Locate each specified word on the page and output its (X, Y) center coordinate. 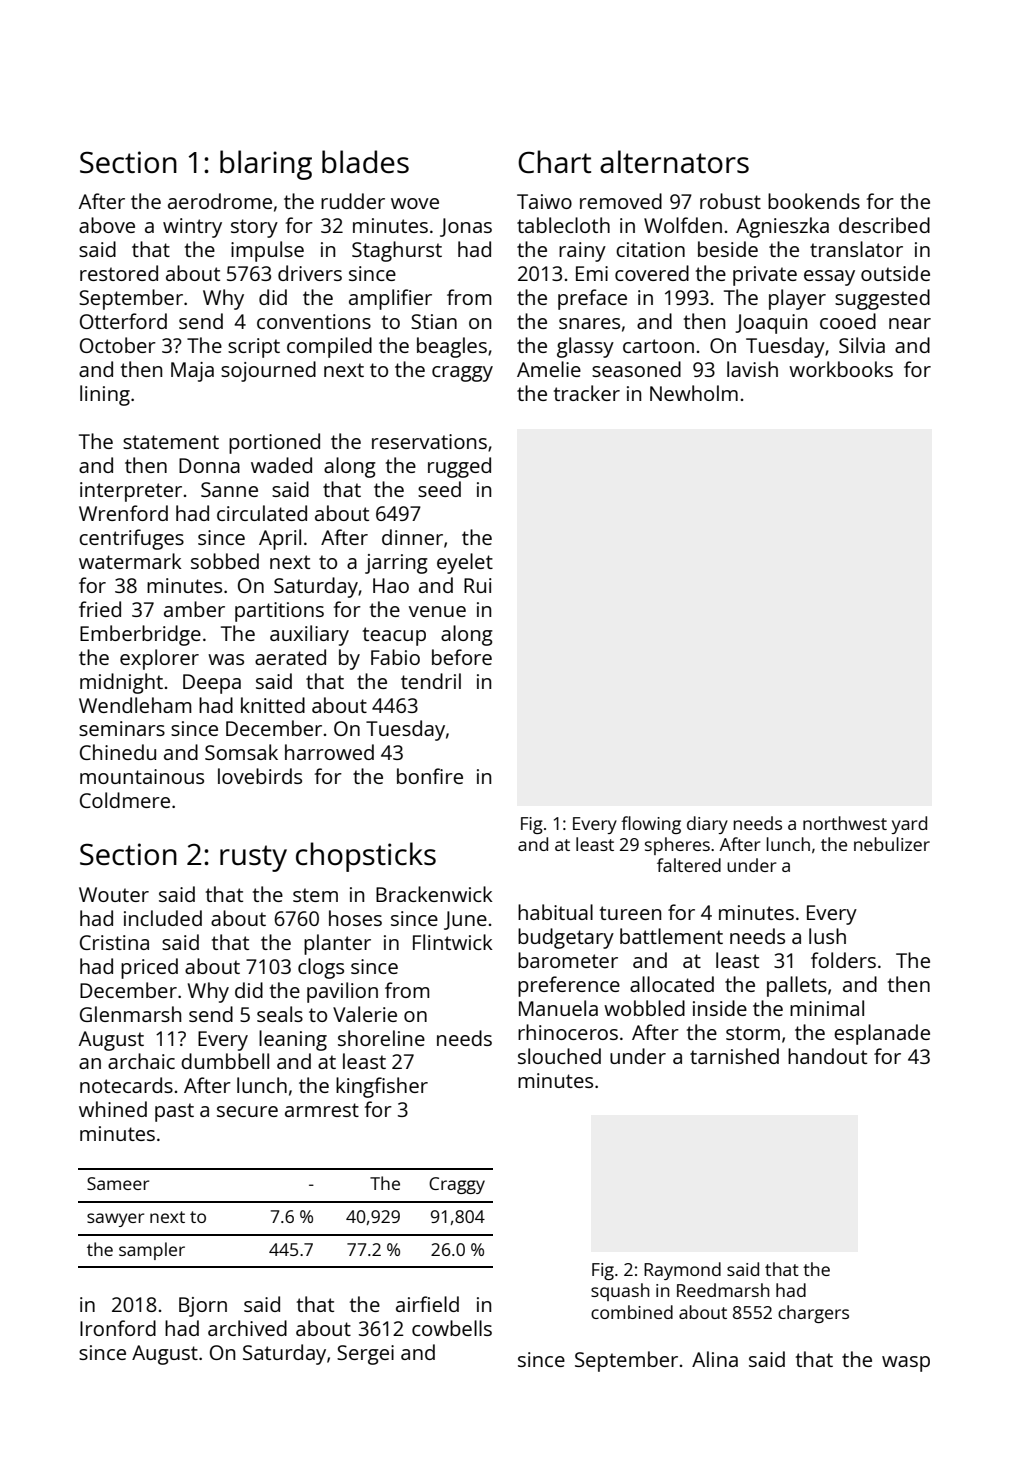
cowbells (452, 1328)
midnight (121, 683)
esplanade (882, 1034)
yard (909, 825)
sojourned (268, 371)
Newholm (694, 393)
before (462, 657)
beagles (452, 347)
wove (415, 203)
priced (149, 968)
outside (895, 273)
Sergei (365, 1355)
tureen (630, 913)
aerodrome (220, 201)
